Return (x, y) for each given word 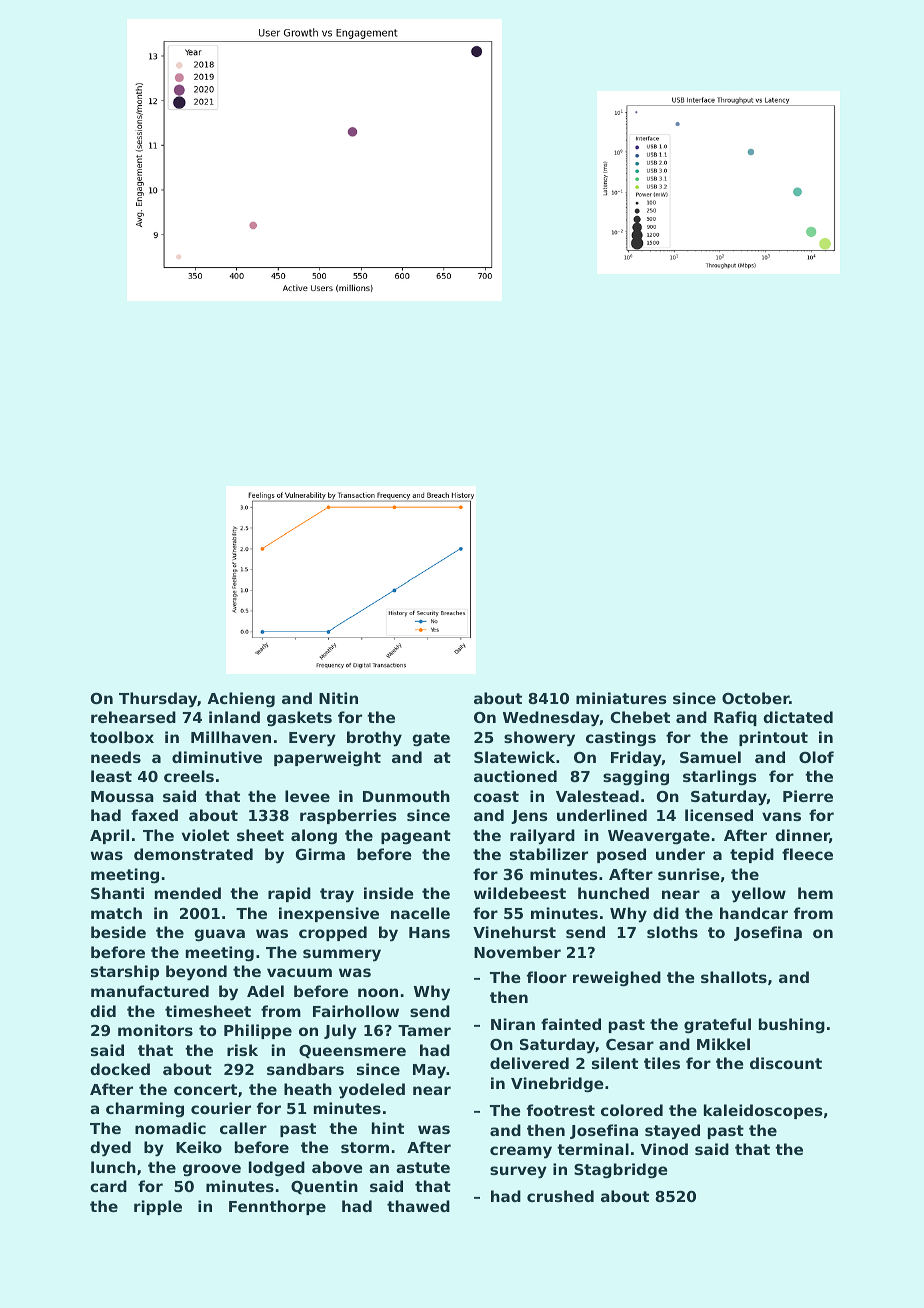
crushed (560, 1196)
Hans (429, 932)
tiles (662, 1063)
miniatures (621, 698)
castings (621, 738)
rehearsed (133, 717)
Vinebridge (557, 1084)
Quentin (324, 1187)
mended (188, 893)
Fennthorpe (277, 1207)
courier (221, 1108)
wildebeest (520, 893)
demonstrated (193, 854)
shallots (734, 977)
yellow (759, 895)
